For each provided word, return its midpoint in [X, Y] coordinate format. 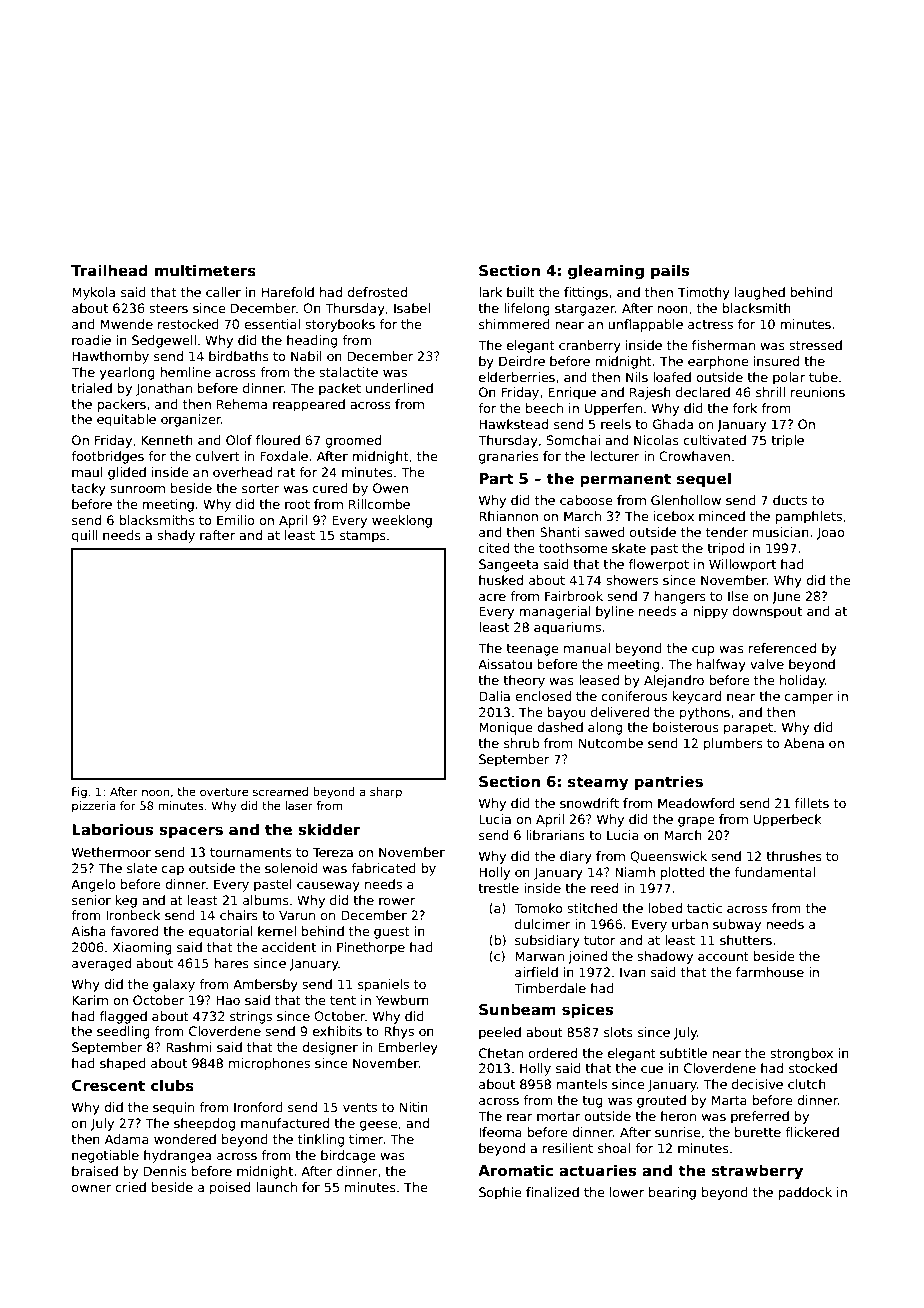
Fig [79, 793]
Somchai [573, 440]
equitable [126, 420]
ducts [790, 500]
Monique [505, 728]
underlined [399, 388]
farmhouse [770, 972]
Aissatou [505, 664]
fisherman [723, 345]
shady [176, 536]
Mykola [93, 293]
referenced [782, 648]
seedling [123, 1032]
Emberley [408, 1048]
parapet [748, 729]
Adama [127, 1139]
